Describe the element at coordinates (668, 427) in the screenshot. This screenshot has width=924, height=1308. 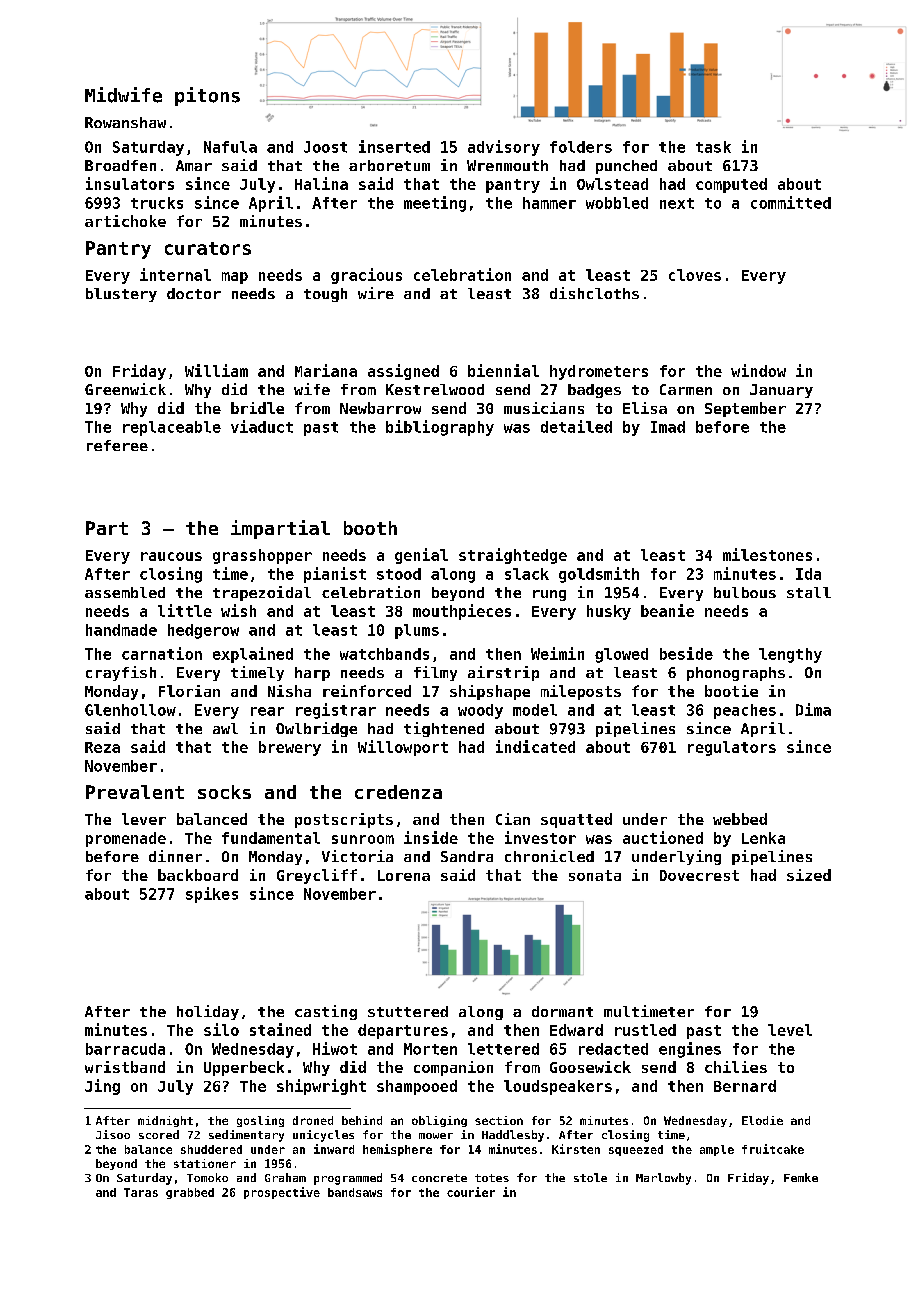
I see `Imad` at that location.
